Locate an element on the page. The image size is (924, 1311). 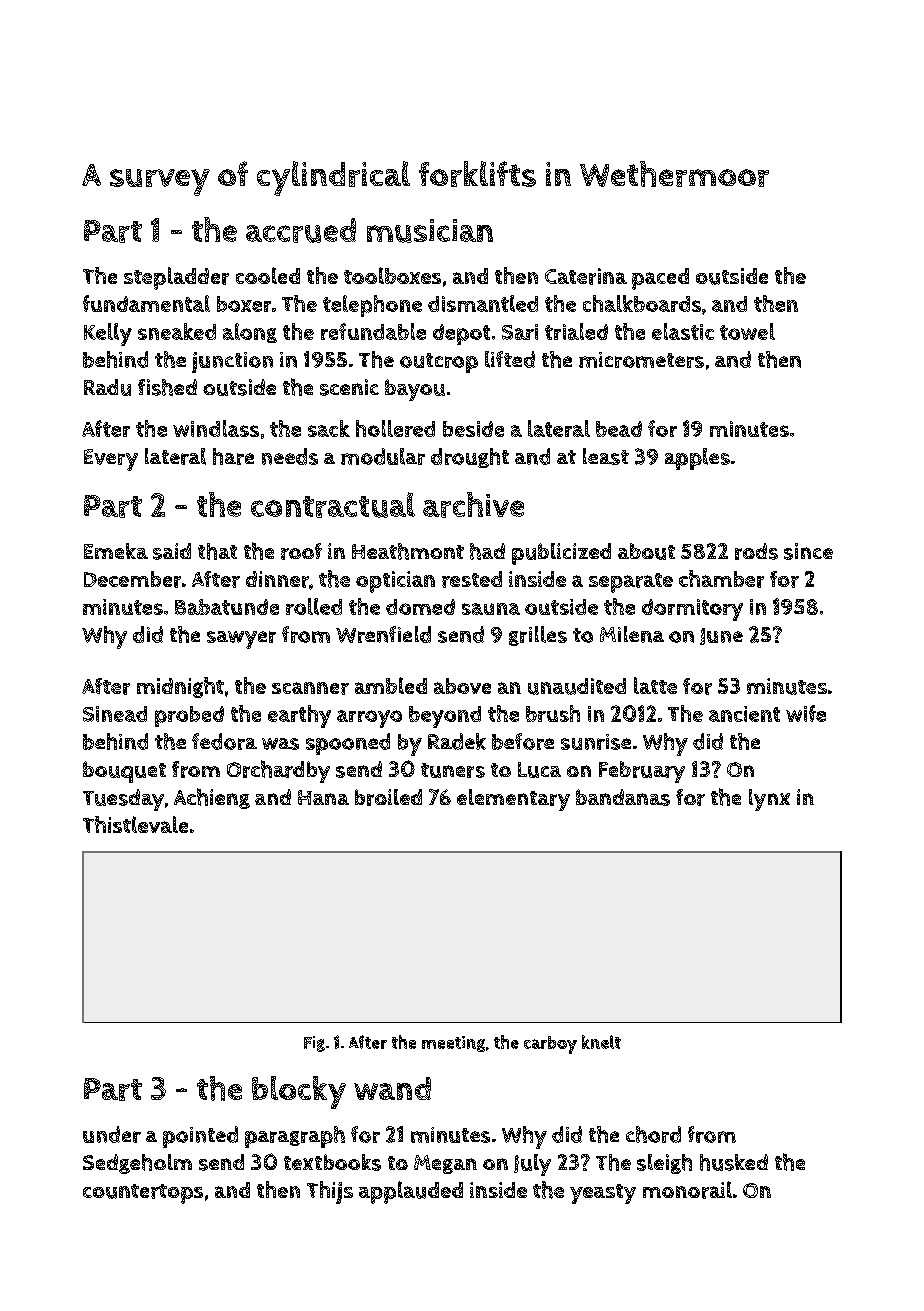
paced is located at coordinates (660, 279).
